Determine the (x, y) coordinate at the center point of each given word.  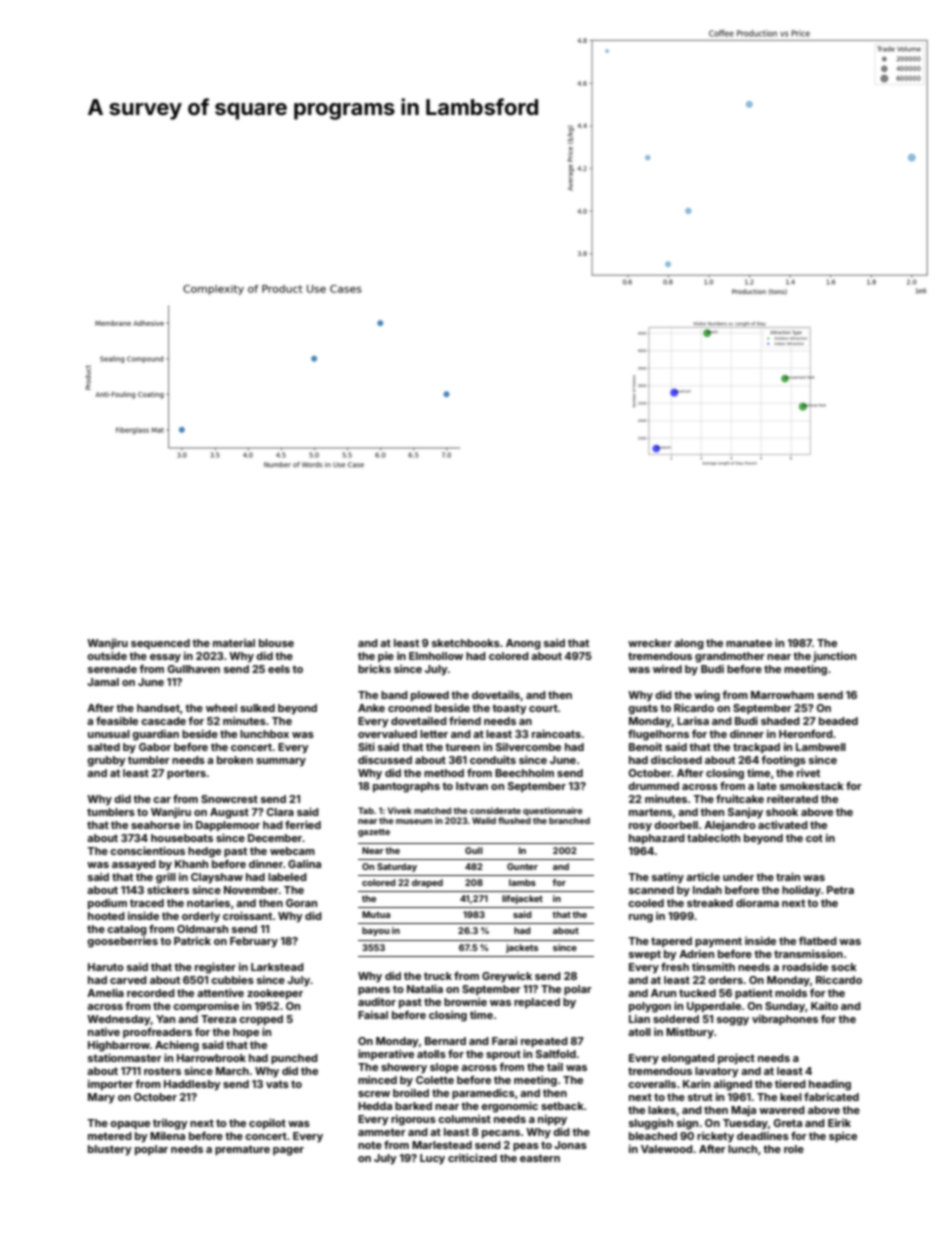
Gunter (522, 866)
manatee (749, 643)
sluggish (651, 1124)
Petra (840, 890)
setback (562, 1106)
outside (107, 655)
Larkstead (277, 967)
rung (641, 918)
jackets (522, 948)
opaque (130, 1125)
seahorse (155, 825)
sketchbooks (466, 643)
